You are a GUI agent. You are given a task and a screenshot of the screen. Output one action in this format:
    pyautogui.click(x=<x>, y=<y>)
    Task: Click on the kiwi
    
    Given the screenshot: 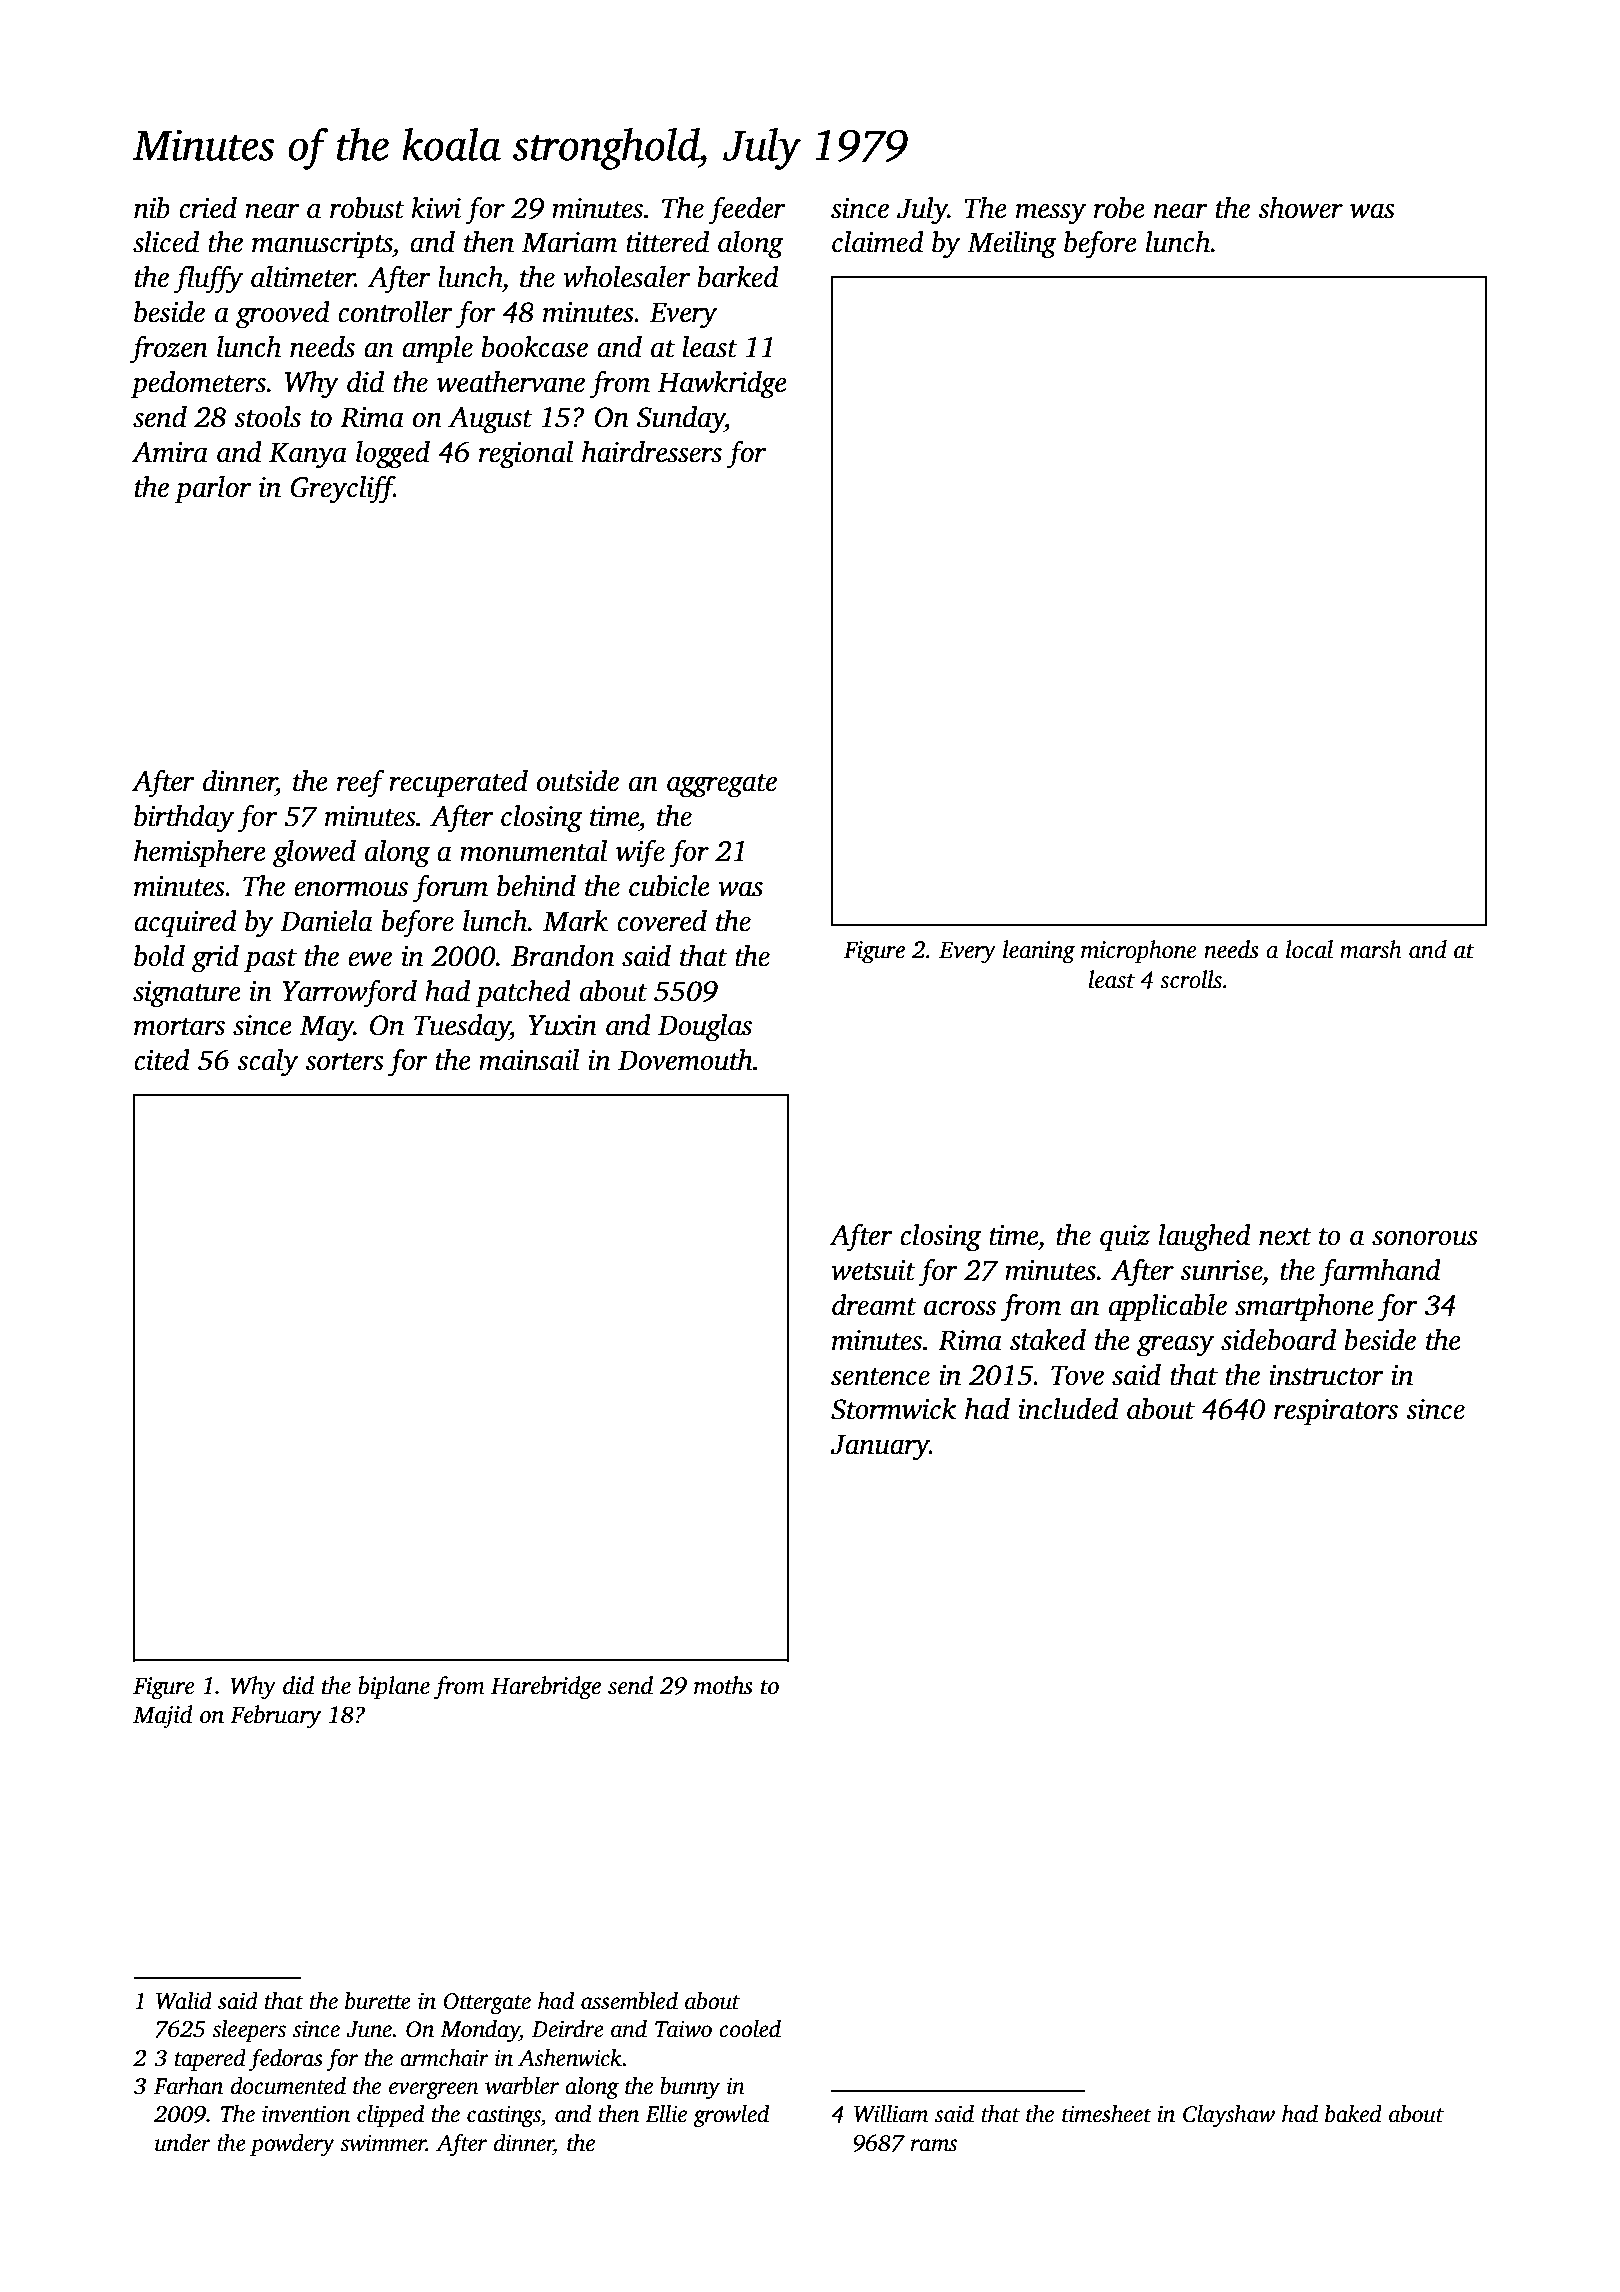 What is the action you would take?
    pyautogui.click(x=436, y=208)
